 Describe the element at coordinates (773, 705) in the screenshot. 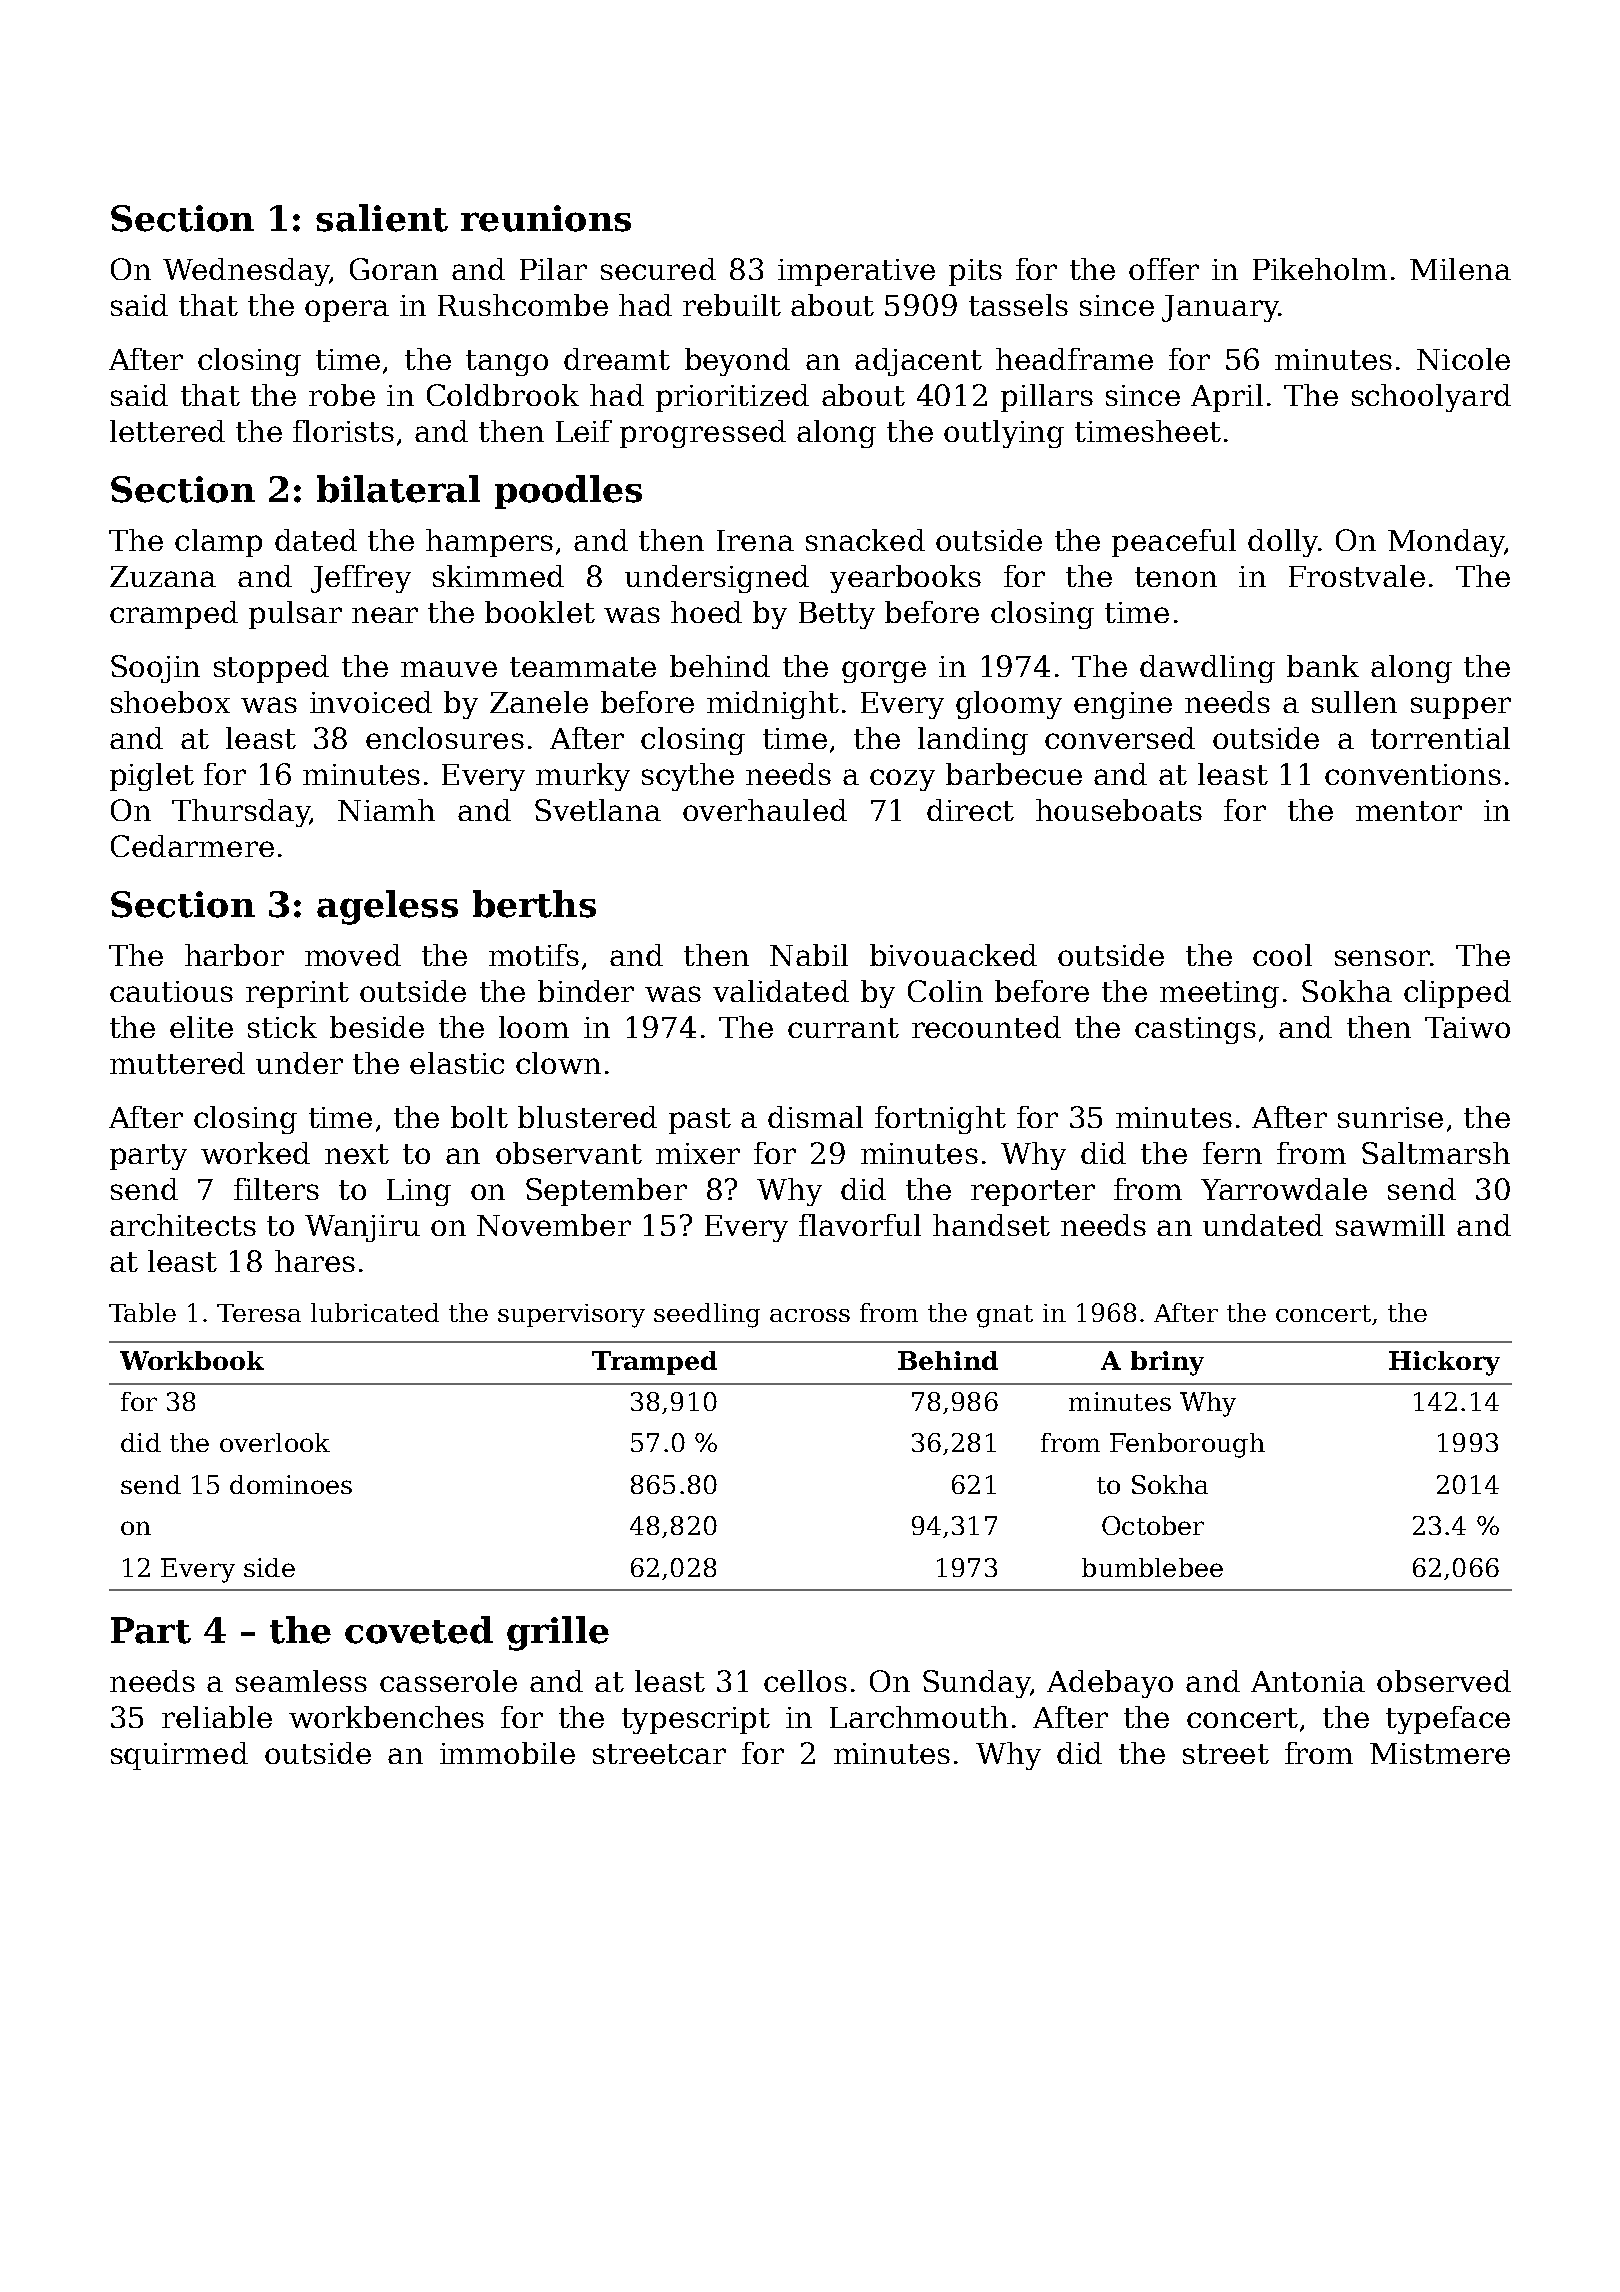

I see `midnight` at that location.
